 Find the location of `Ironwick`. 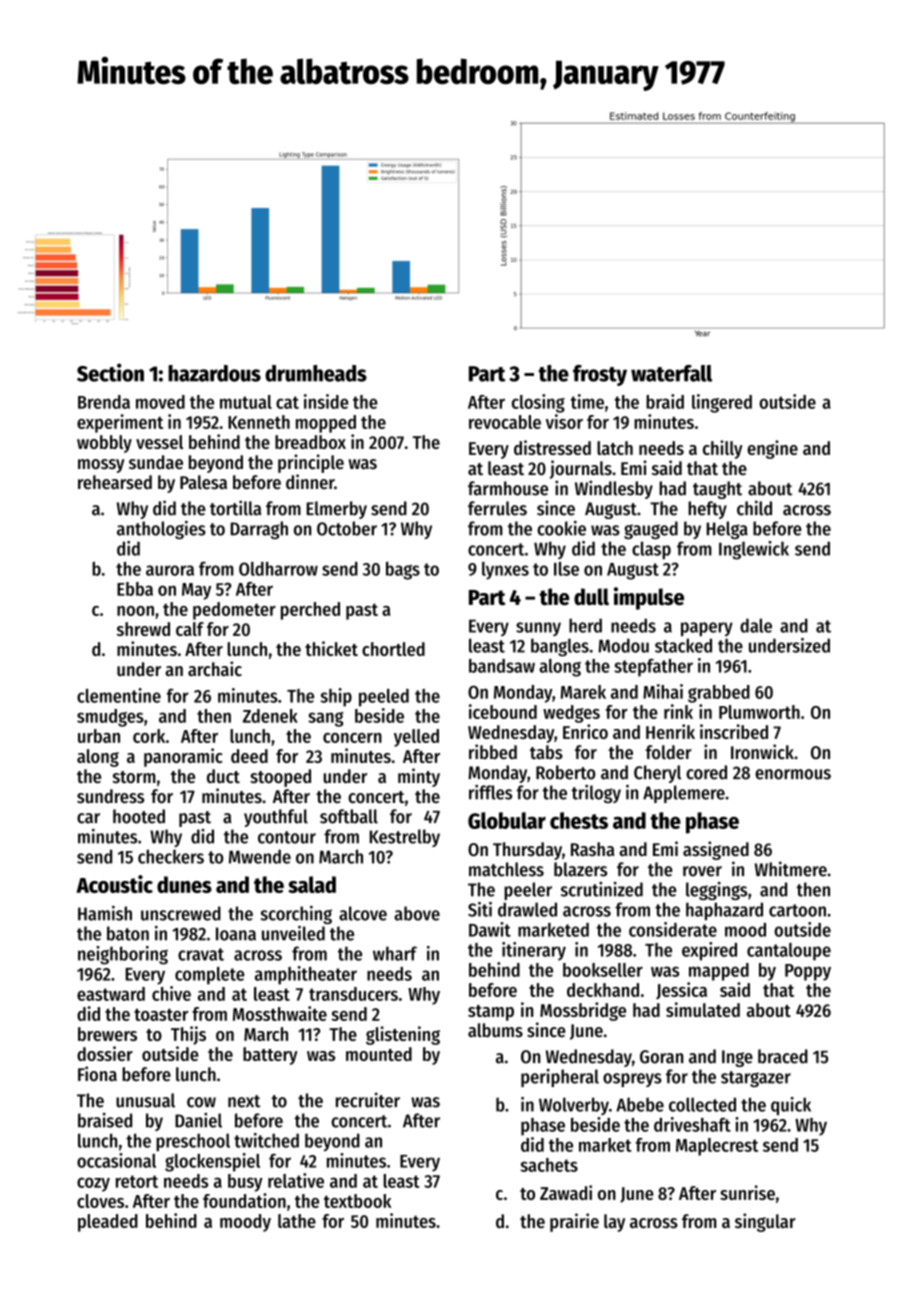

Ironwick is located at coordinates (762, 752).
